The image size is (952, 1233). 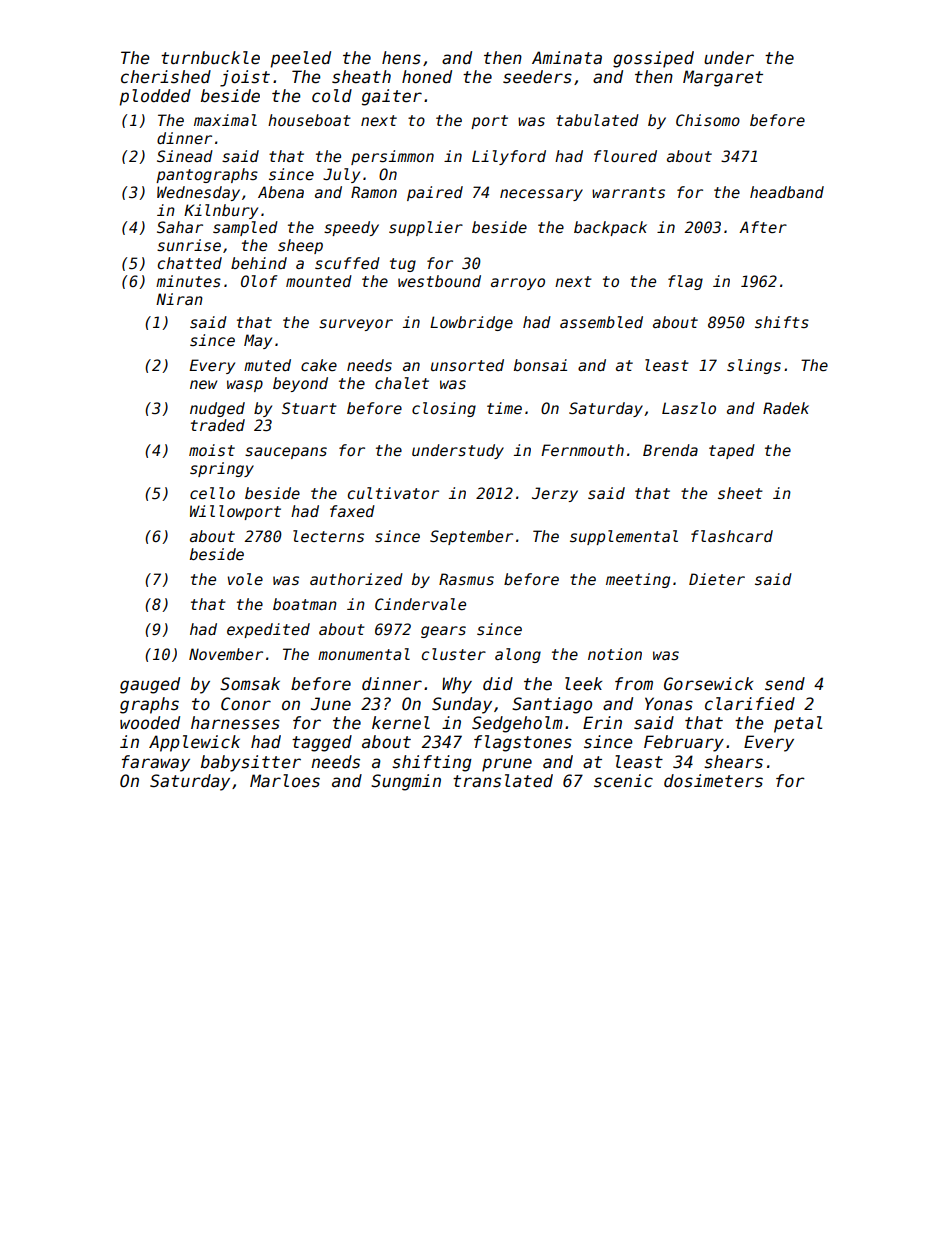 I want to click on gossiped, so click(x=653, y=59).
